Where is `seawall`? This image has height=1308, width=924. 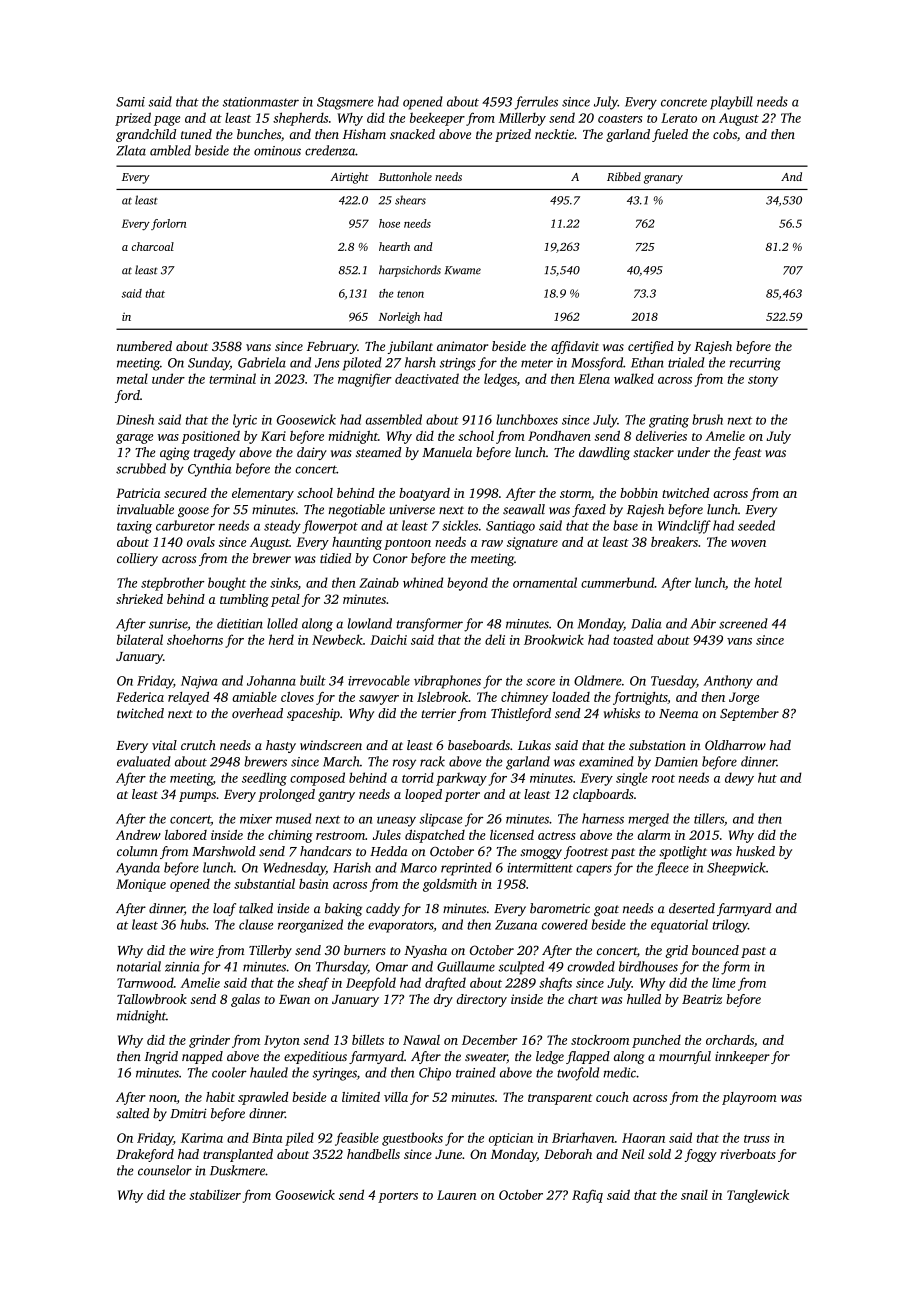
seawall is located at coordinates (524, 509).
